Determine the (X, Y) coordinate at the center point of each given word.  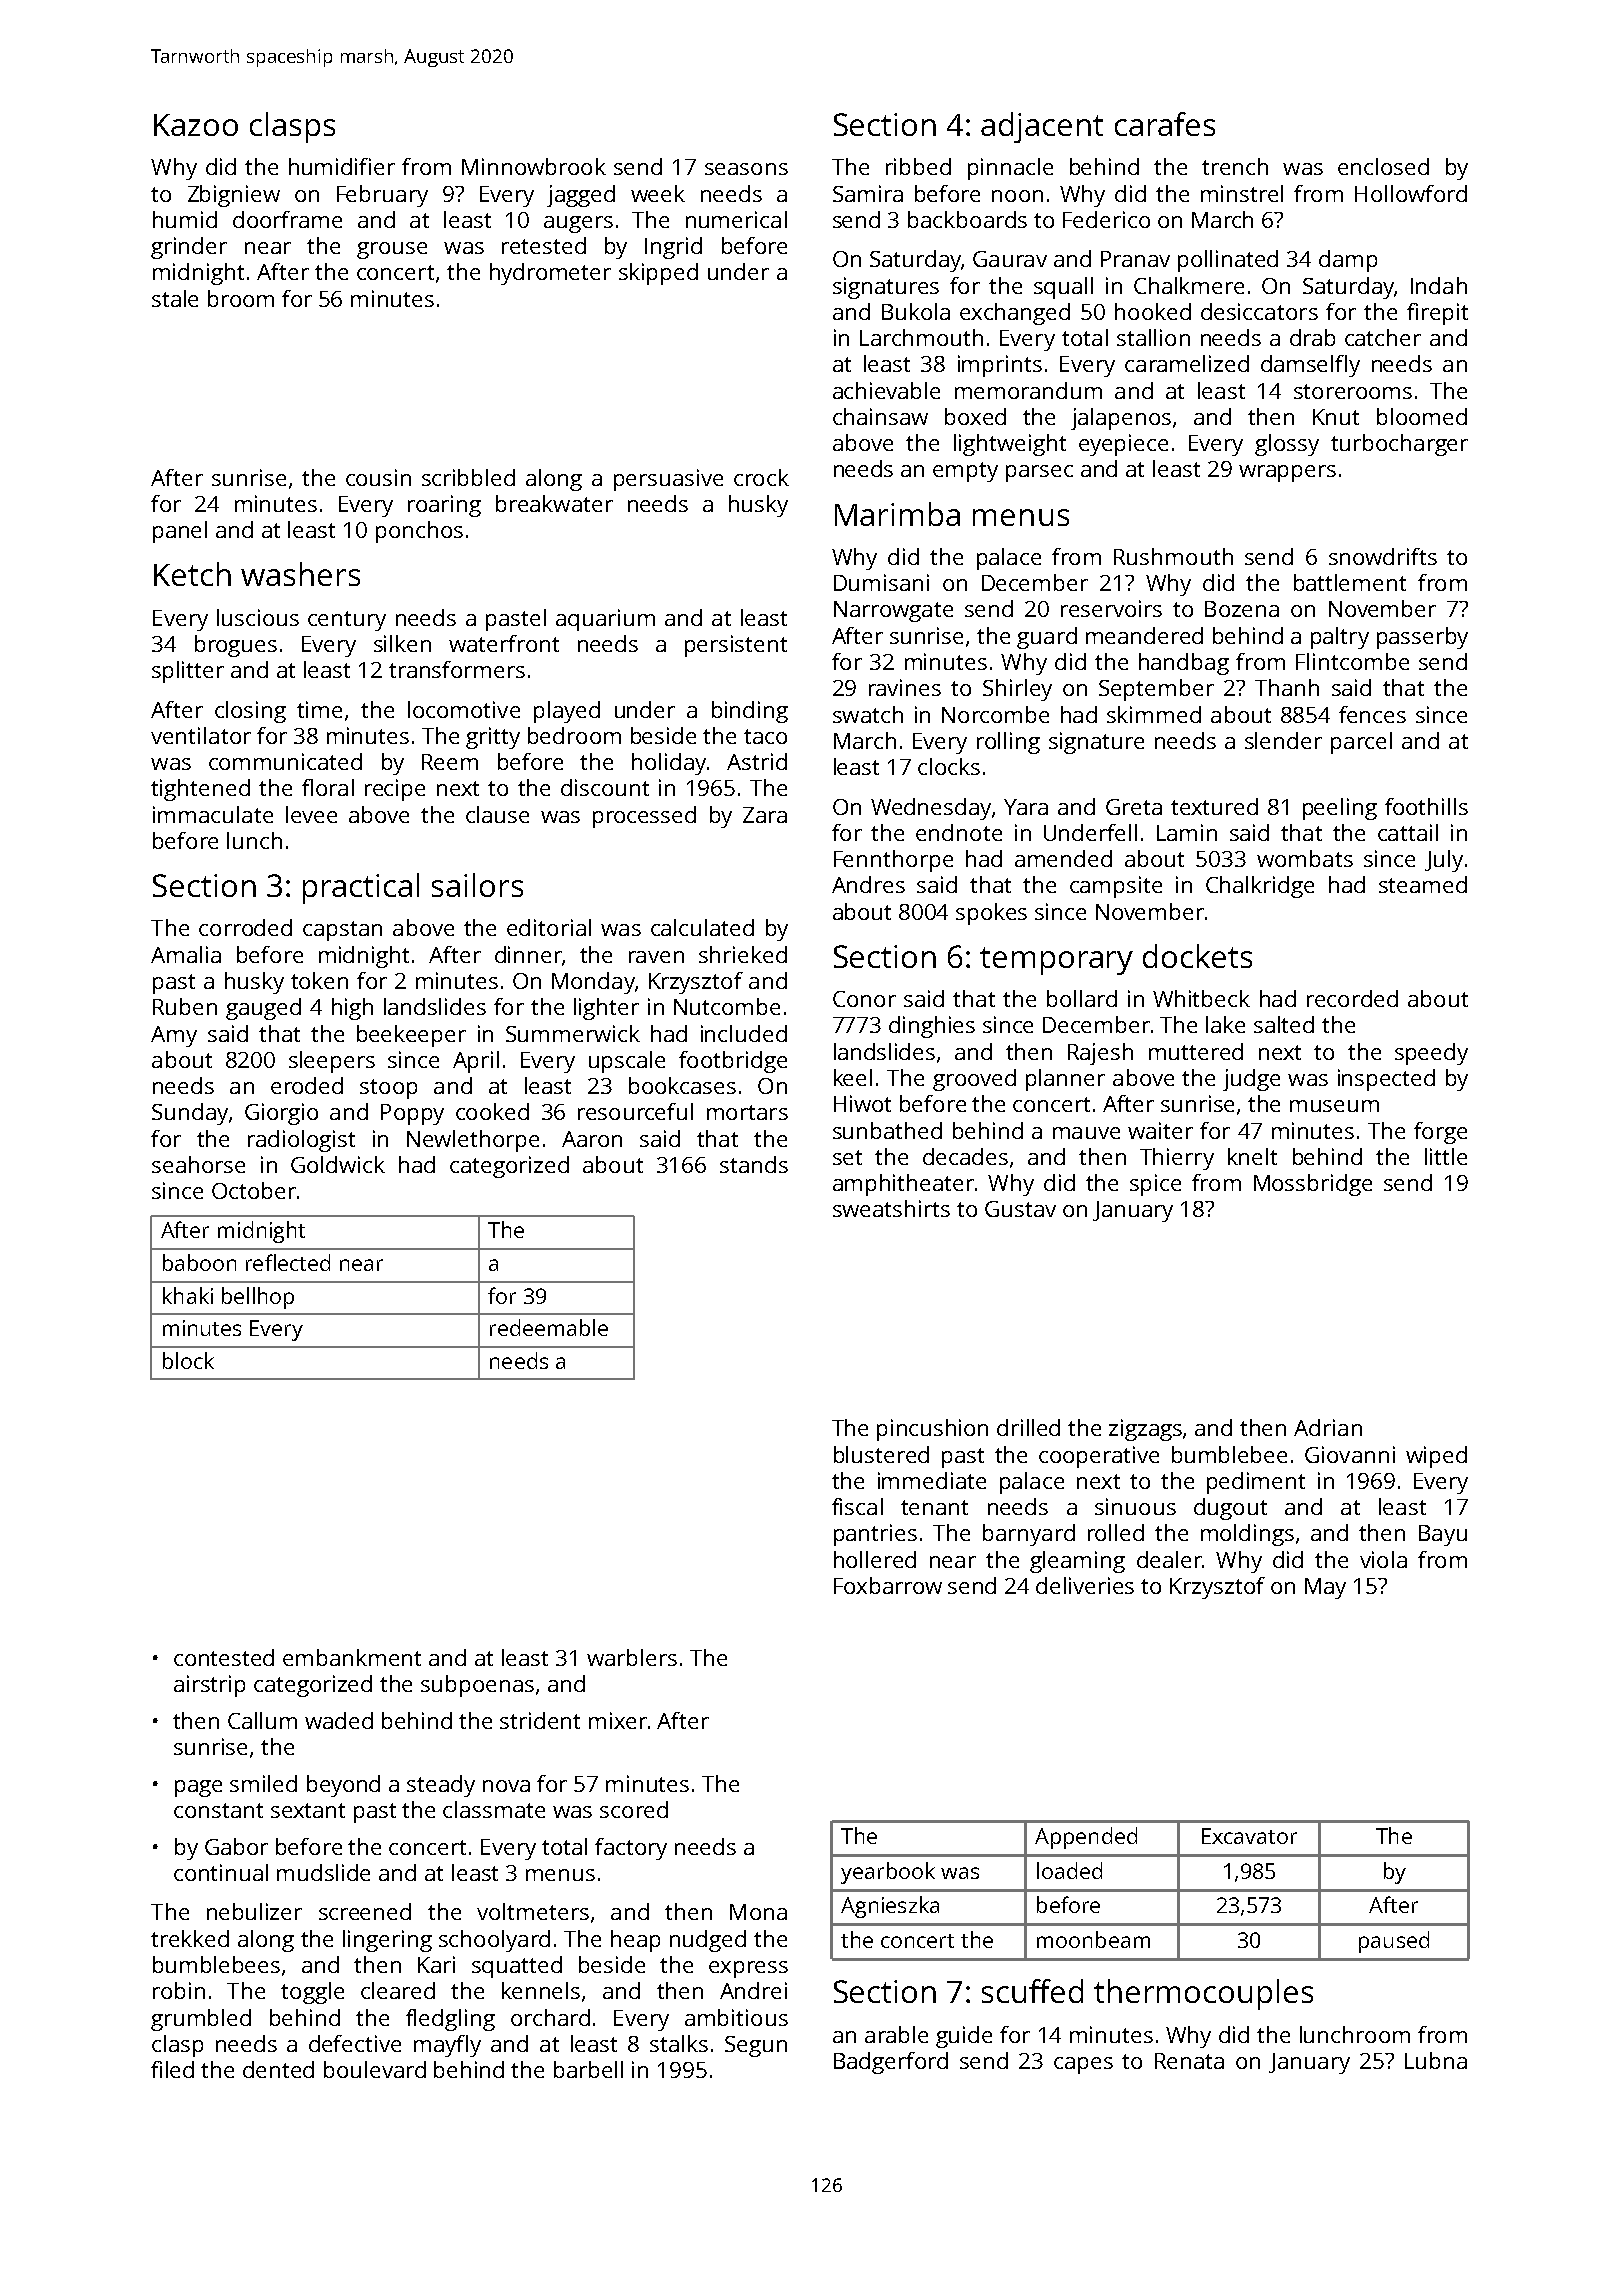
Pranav (1135, 259)
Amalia (186, 954)
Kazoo (196, 125)
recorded (1352, 998)
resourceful (635, 1111)
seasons (746, 169)
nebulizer (254, 1911)
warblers (632, 1657)
